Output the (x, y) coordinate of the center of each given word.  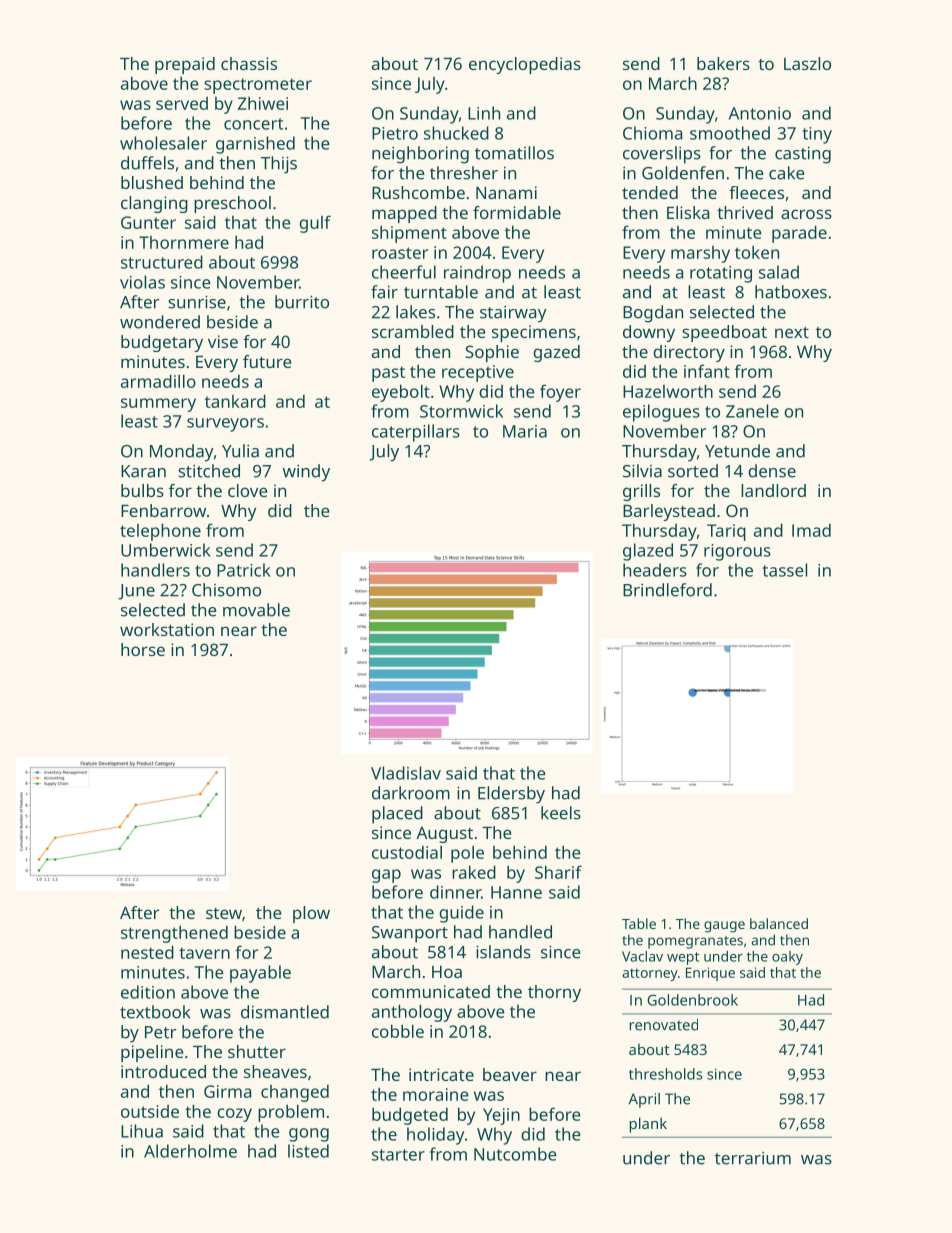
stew (224, 913)
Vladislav (406, 773)
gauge (724, 927)
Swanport (410, 934)
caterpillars (416, 433)
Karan (143, 471)
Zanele (752, 411)
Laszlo (807, 63)
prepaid (185, 65)
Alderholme (190, 1151)
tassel (785, 570)
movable (256, 610)
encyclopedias (525, 65)
